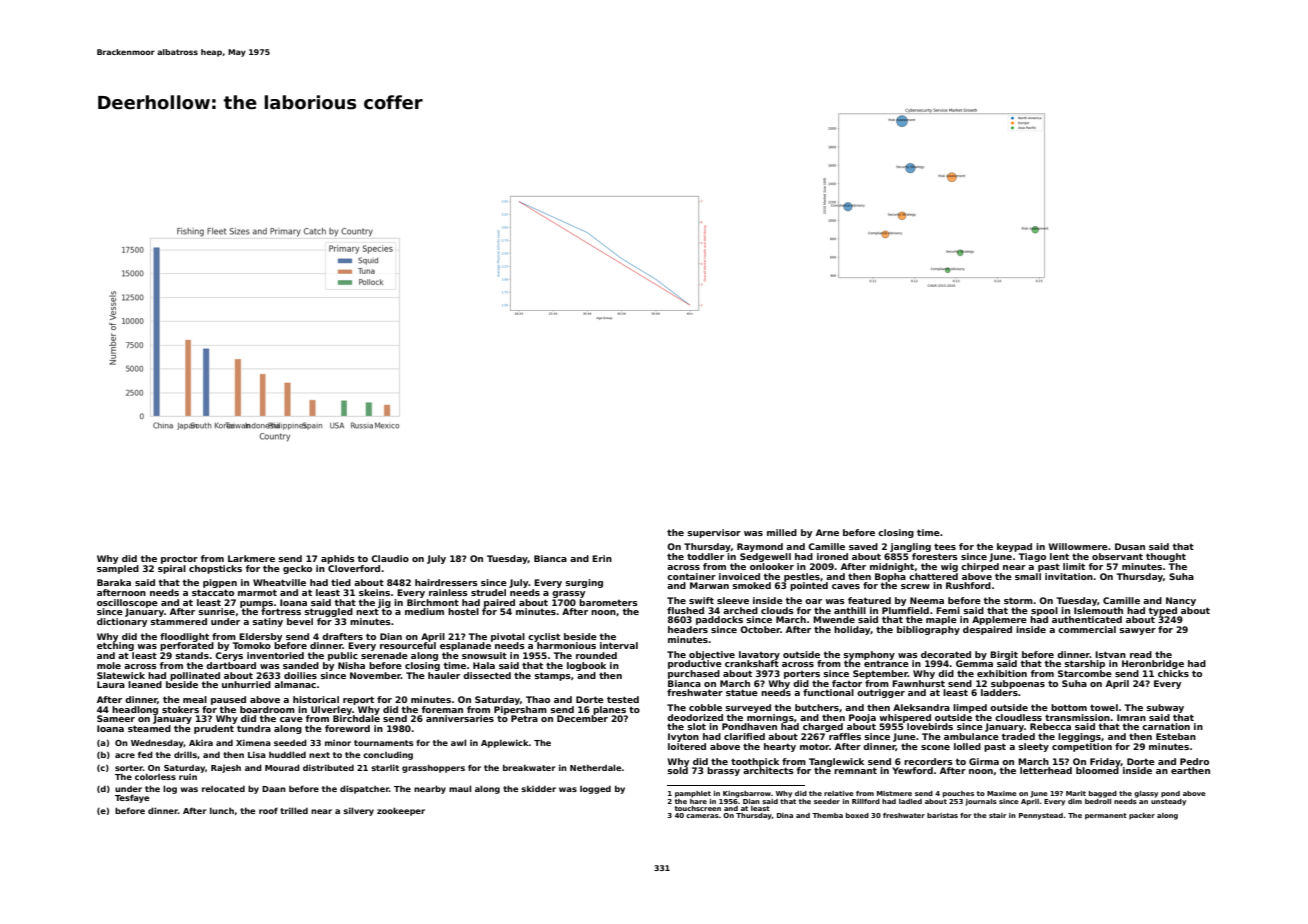 The image size is (1308, 924). Describe the element at coordinates (785, 815) in the screenshot. I see `Dina` at that location.
